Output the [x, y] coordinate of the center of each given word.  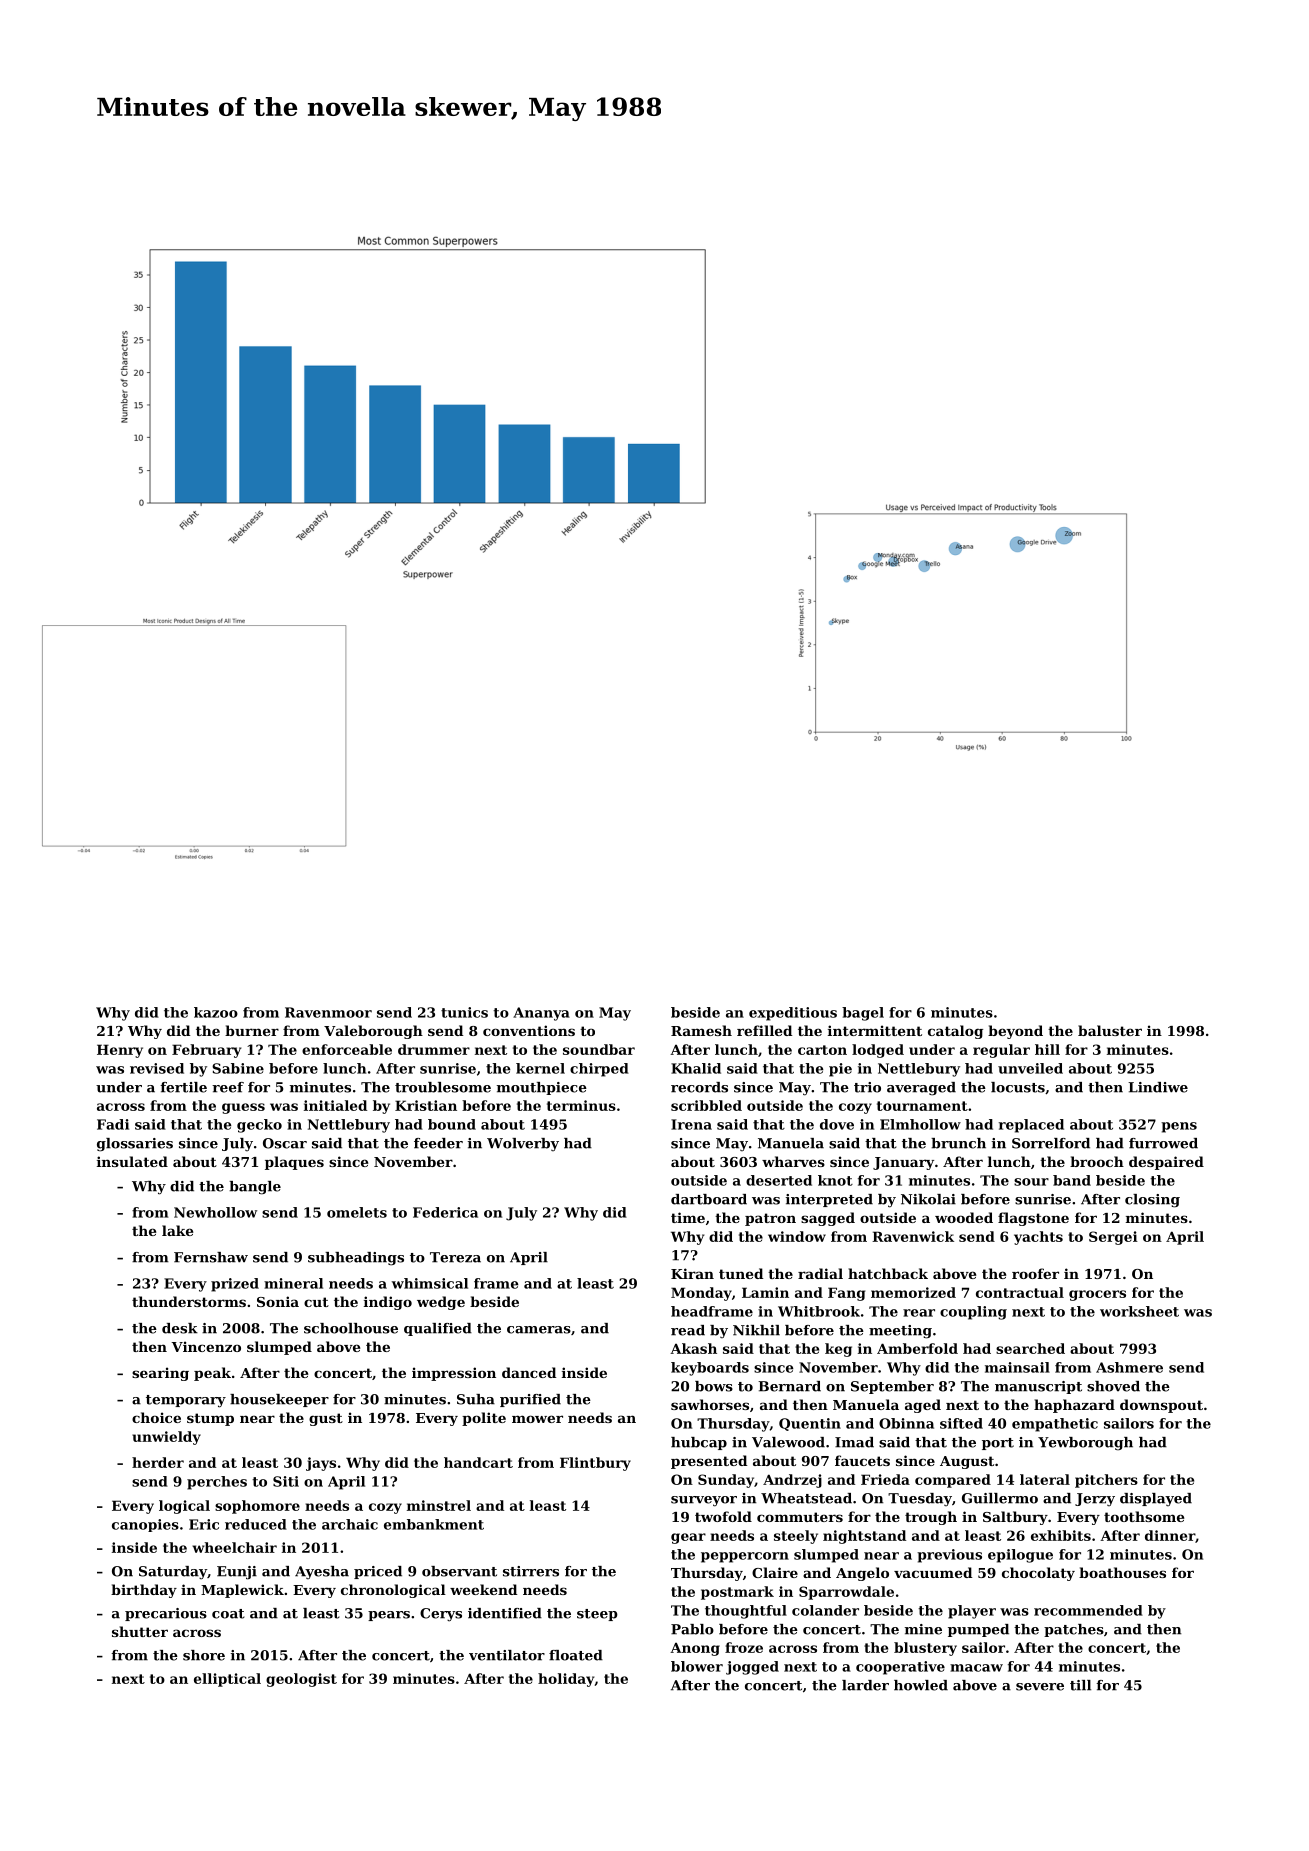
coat [228, 1614]
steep [597, 1615]
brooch [1097, 1161]
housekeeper [279, 1400]
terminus [581, 1105]
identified [505, 1613]
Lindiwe [1158, 1087]
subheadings [356, 1259]
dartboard [709, 1199]
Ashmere [1129, 1367]
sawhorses [710, 1404]
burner [252, 1030]
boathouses [1122, 1572]
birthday [144, 1591]
